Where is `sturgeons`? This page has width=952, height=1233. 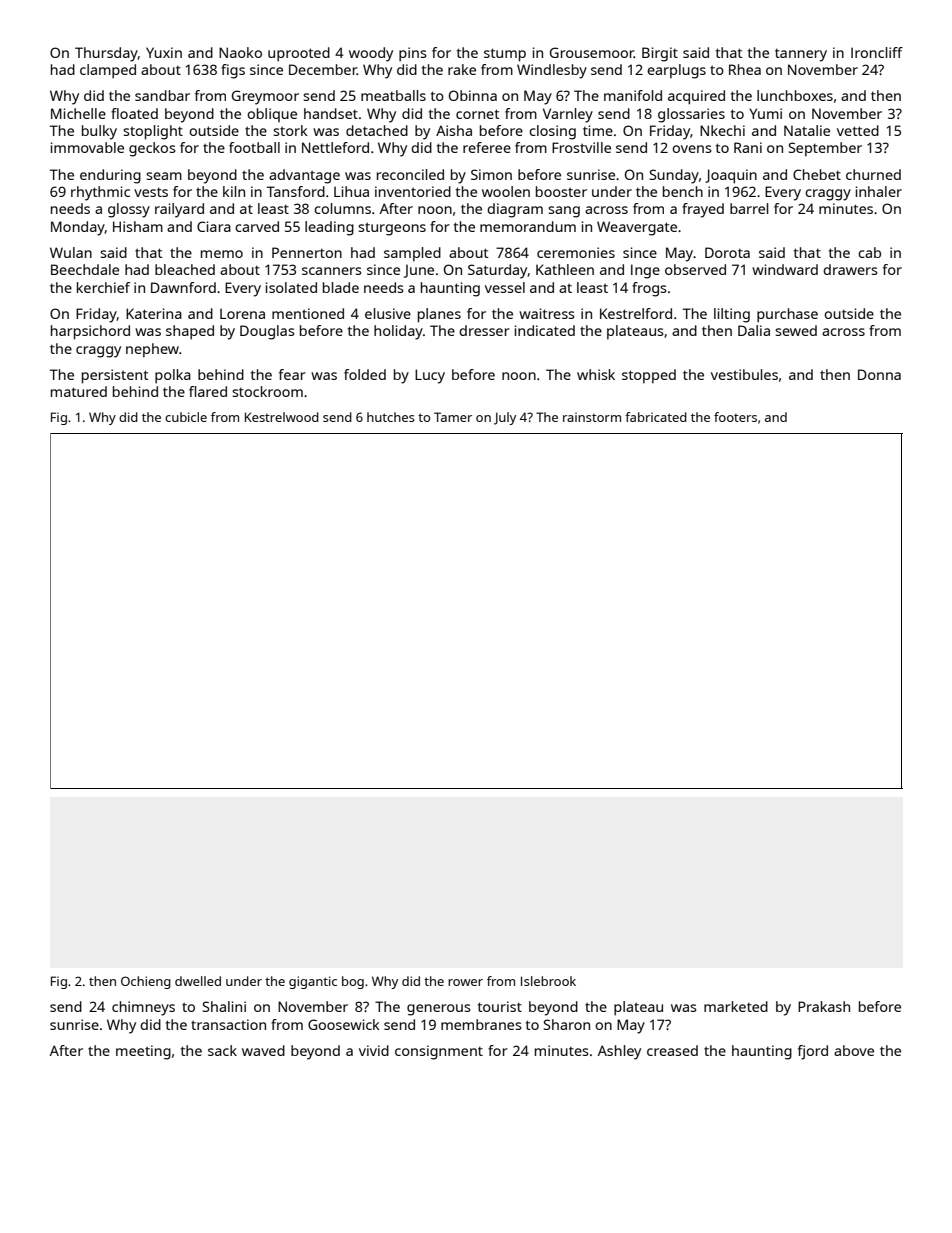
sturgeons is located at coordinates (392, 229).
